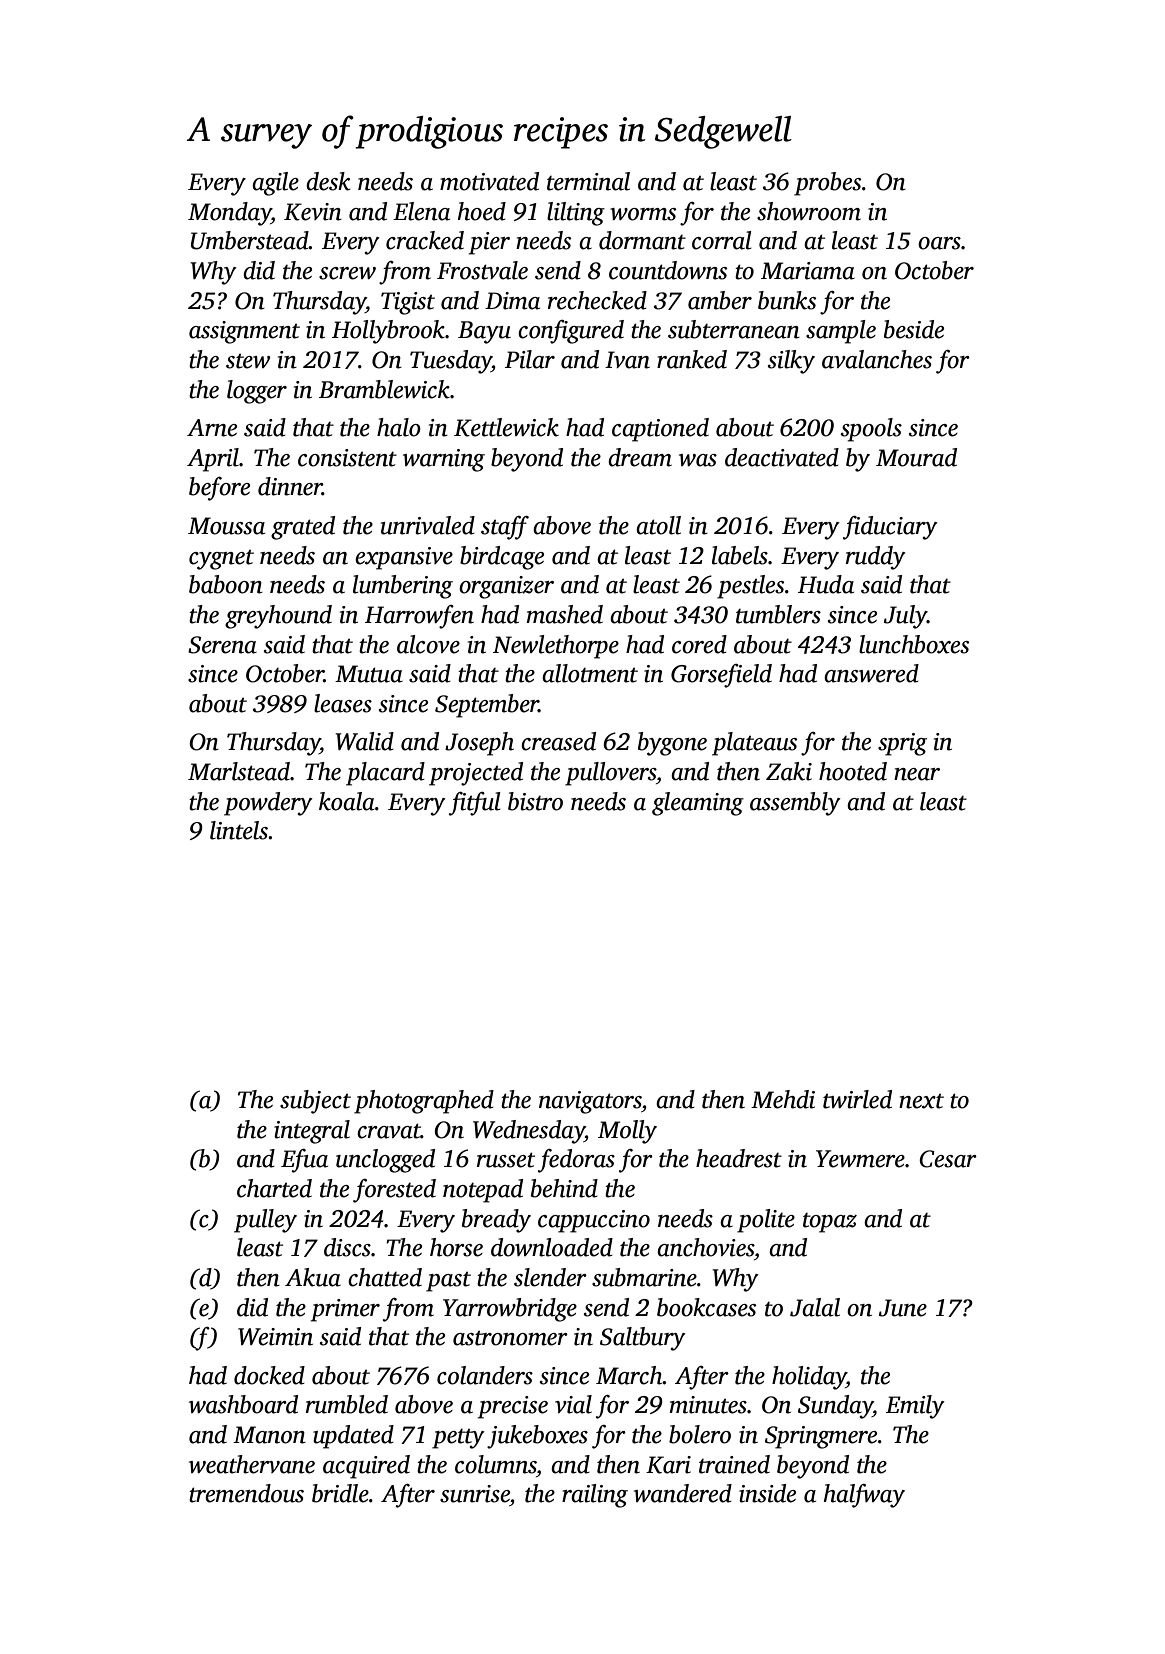 The width and height of the screenshot is (1165, 1654). Describe the element at coordinates (590, 673) in the screenshot. I see `allotment` at that location.
